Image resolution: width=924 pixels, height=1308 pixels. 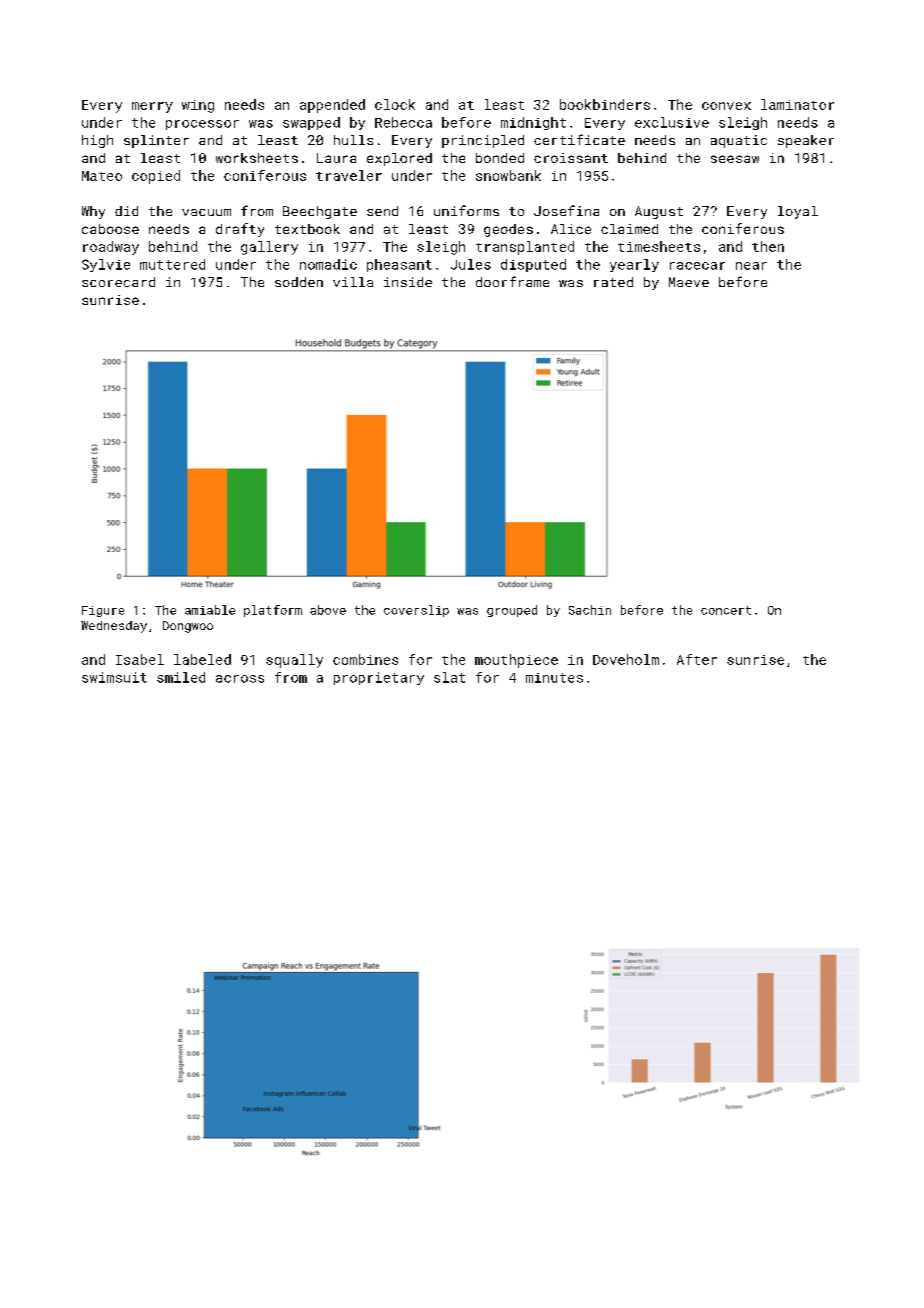 What do you see at coordinates (689, 282) in the screenshot?
I see `Maeve` at bounding box center [689, 282].
